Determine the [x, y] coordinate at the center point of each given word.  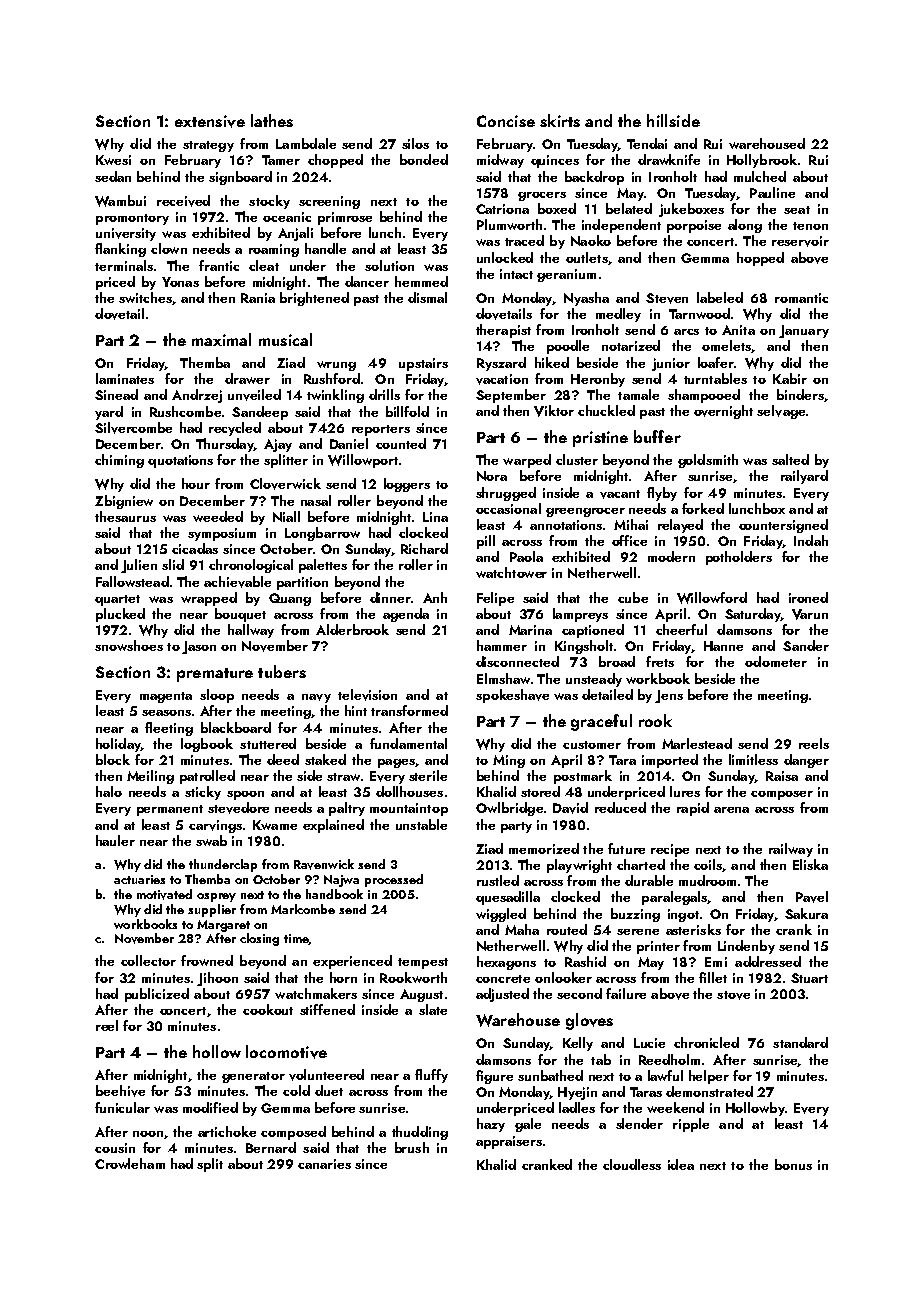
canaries [324, 1164]
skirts [560, 120]
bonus [793, 1164]
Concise [506, 121]
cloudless [632, 1164]
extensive [210, 121]
